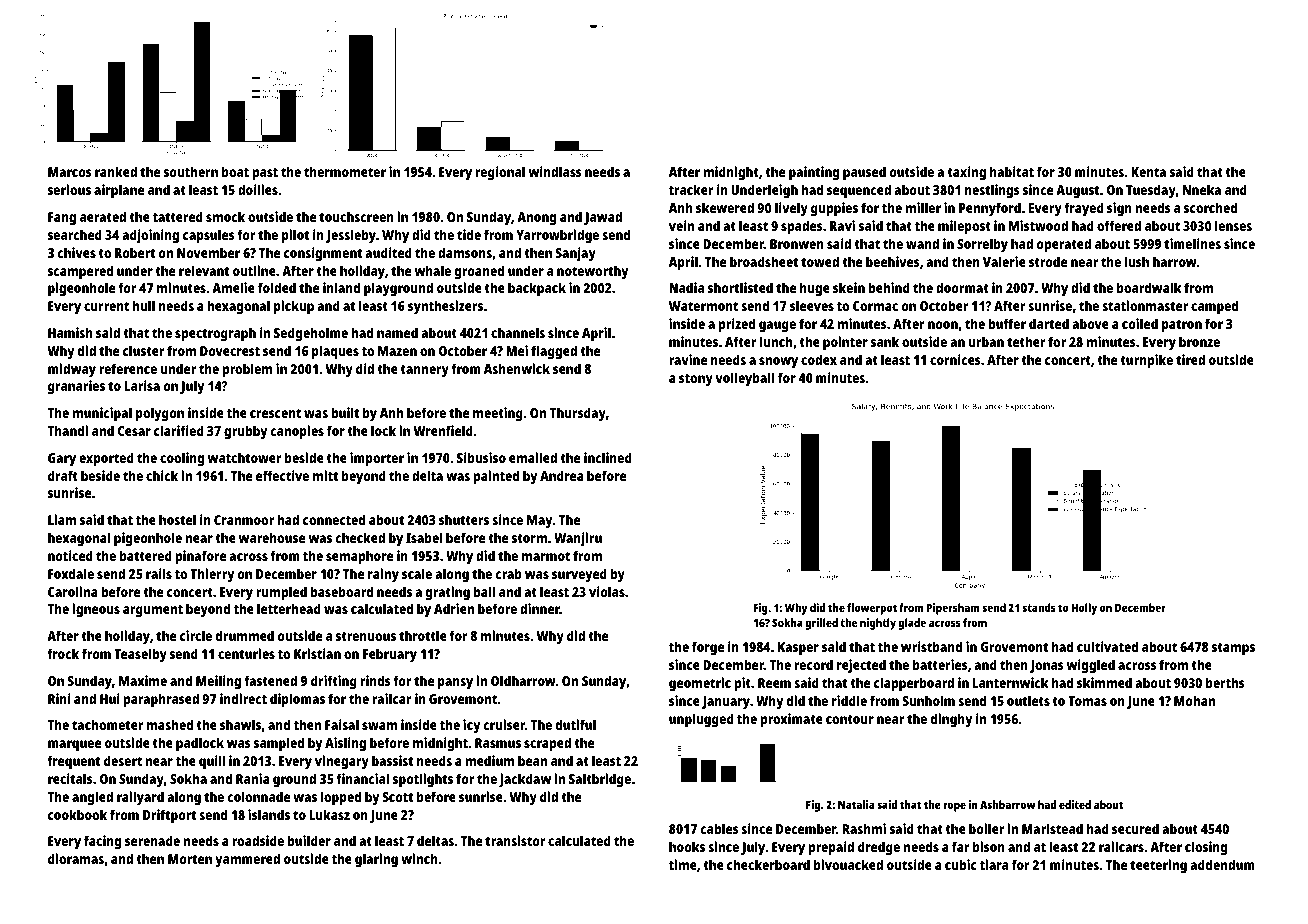 The image size is (1308, 924). I want to click on Fang, so click(62, 219).
